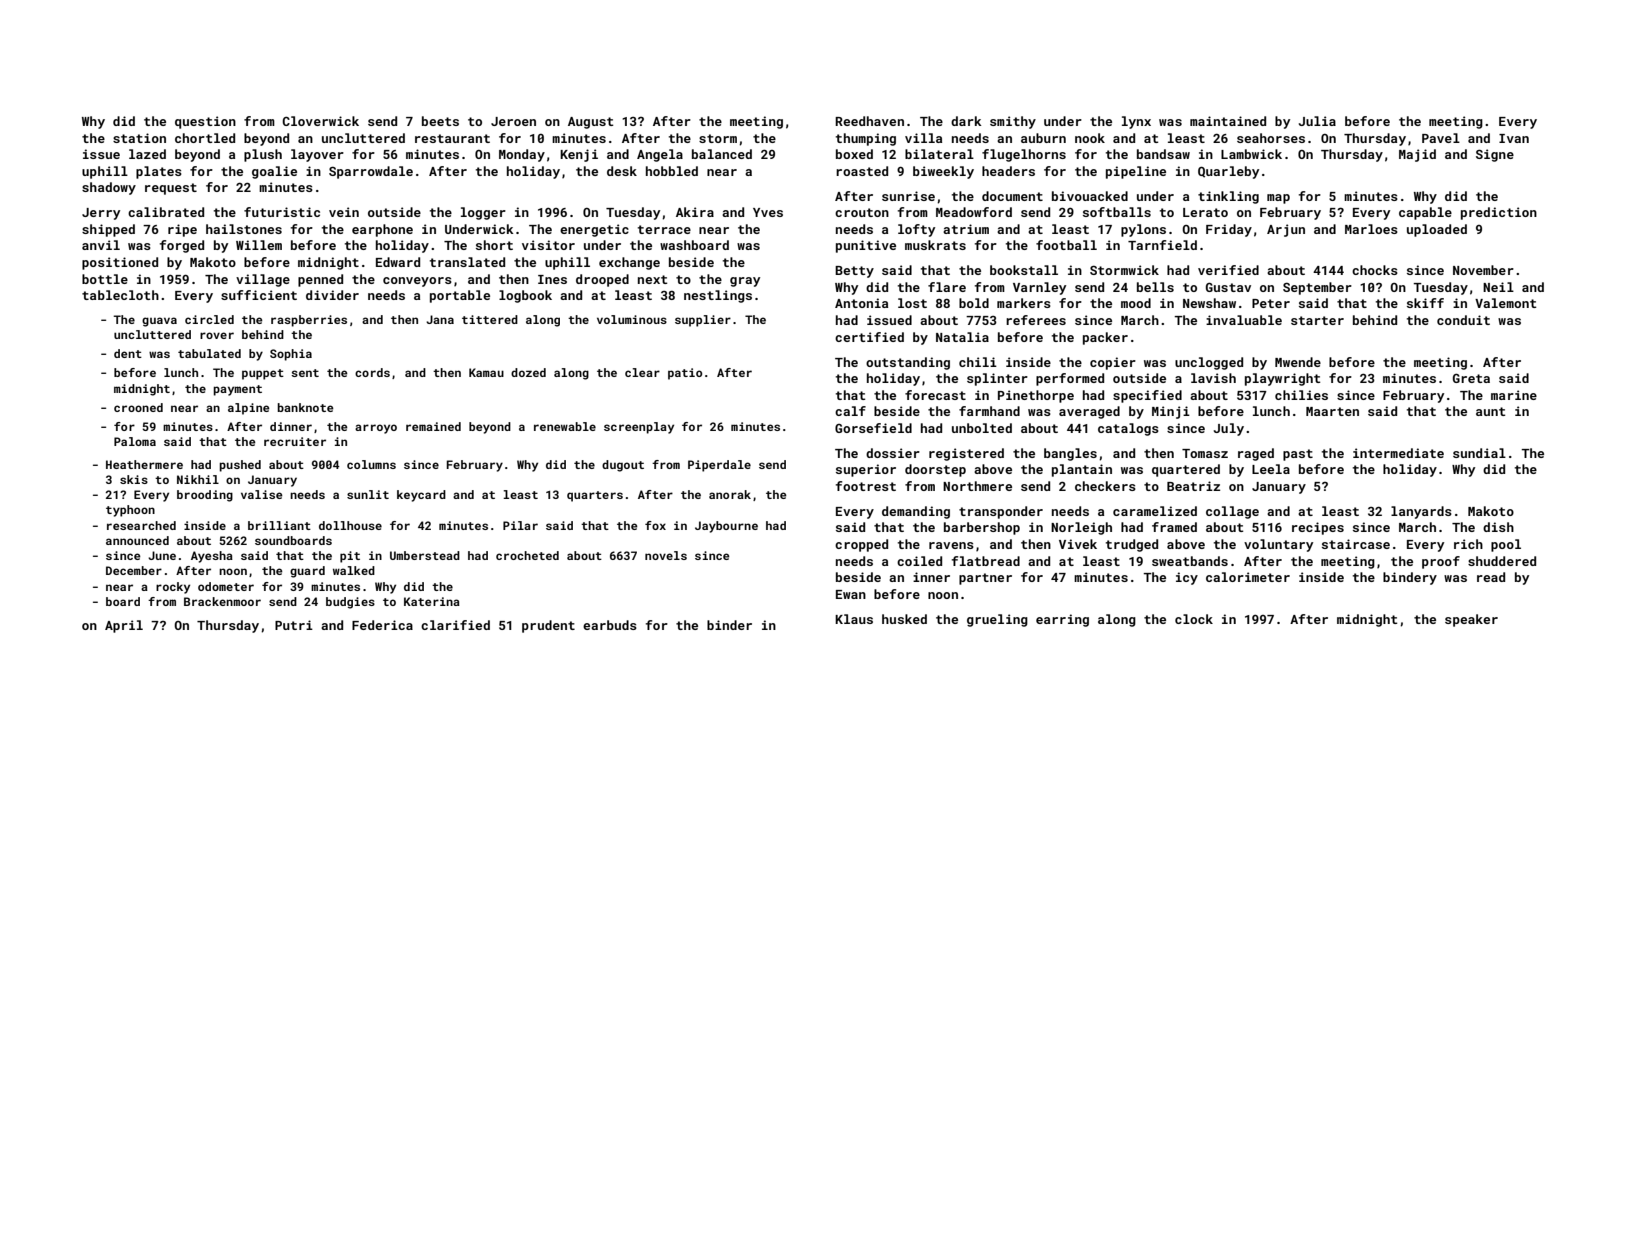 The width and height of the screenshot is (1629, 1259). I want to click on clarified, so click(455, 625).
